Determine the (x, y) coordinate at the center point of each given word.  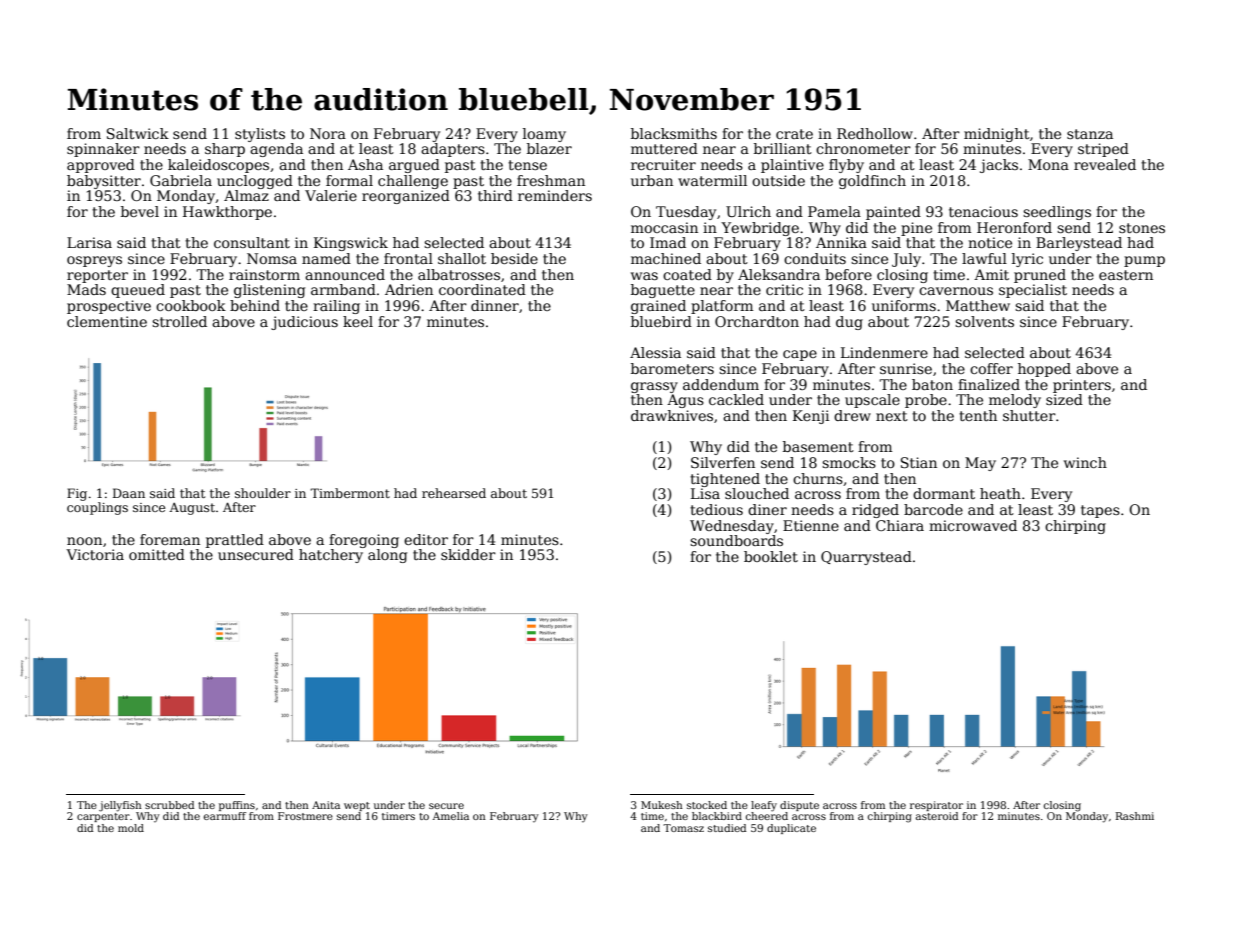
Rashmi (1135, 816)
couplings (97, 508)
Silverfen (723, 462)
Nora (328, 133)
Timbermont (350, 493)
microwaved (973, 525)
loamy (544, 135)
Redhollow (875, 133)
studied (727, 828)
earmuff (225, 816)
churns (818, 478)
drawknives (672, 415)
